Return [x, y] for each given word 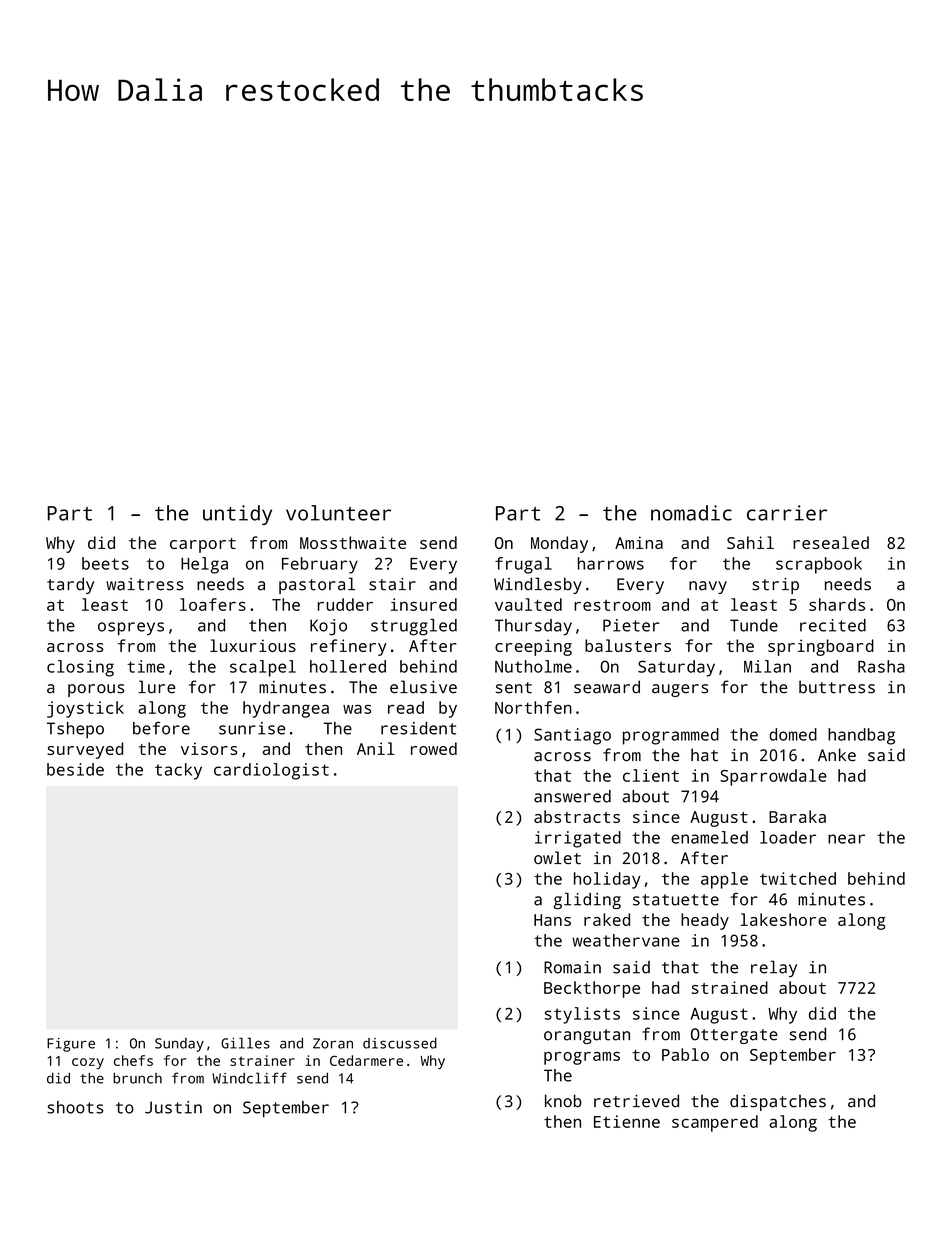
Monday [559, 544]
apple [724, 880]
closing [80, 668]
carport [203, 545]
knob [563, 1101]
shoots [75, 1107]
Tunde [754, 625]
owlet [557, 858]
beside [75, 769]
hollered [348, 666]
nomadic [691, 513]
